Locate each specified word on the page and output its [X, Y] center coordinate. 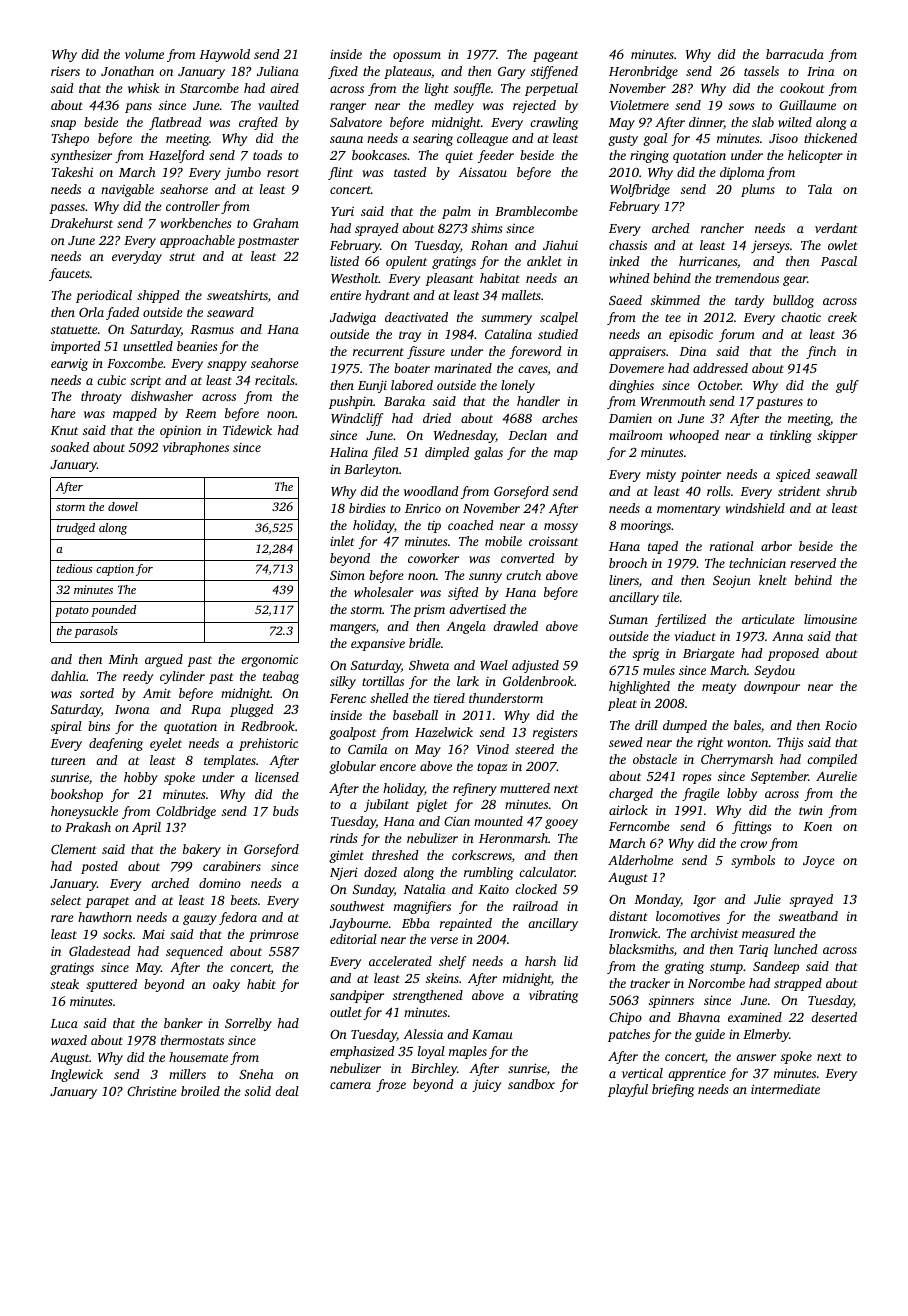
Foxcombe [135, 363]
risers [65, 71]
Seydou [774, 671]
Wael [494, 665]
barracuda [795, 54]
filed [385, 453]
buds [286, 811]
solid [258, 1091]
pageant [555, 56]
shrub [841, 491]
